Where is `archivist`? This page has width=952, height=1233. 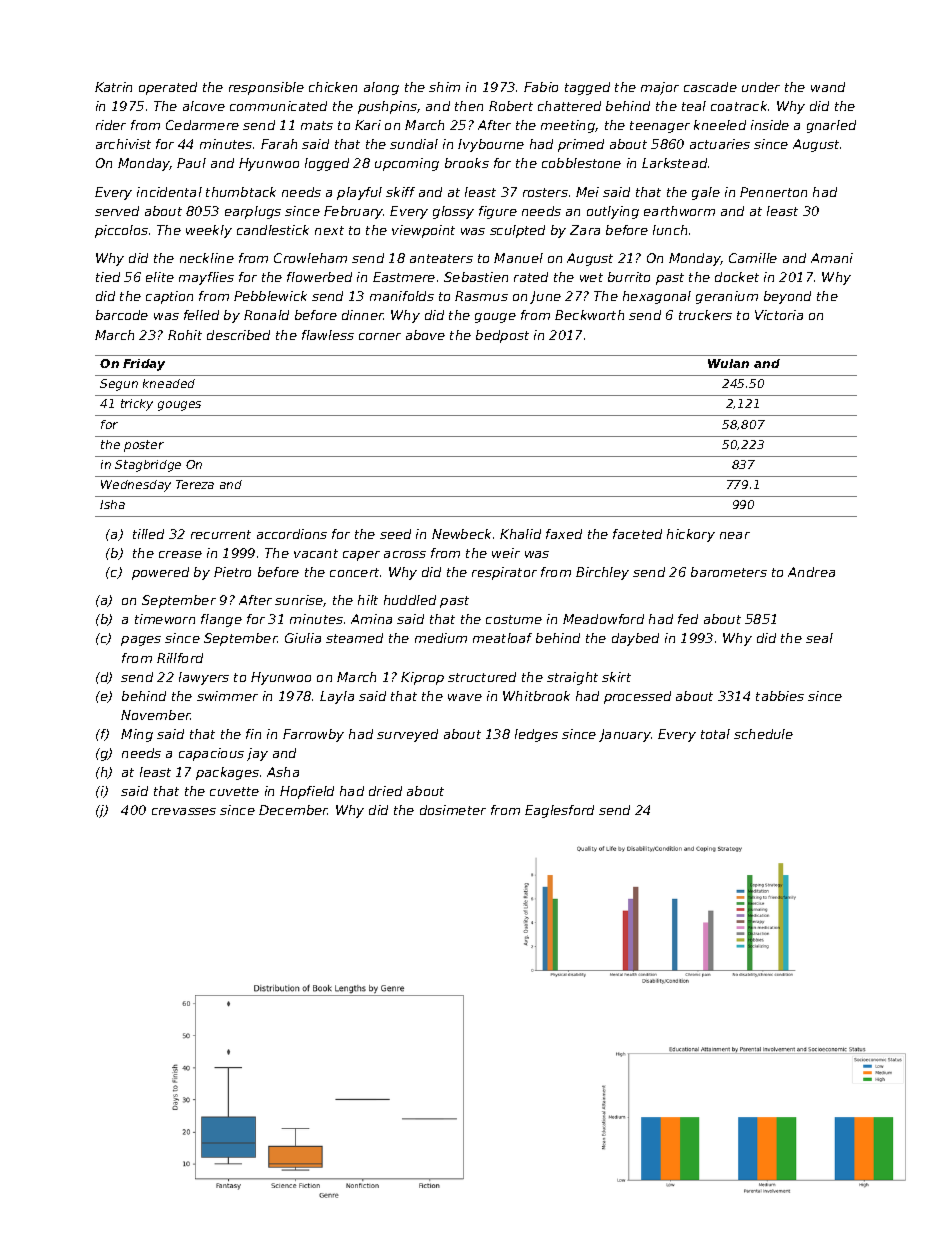 archivist is located at coordinates (123, 144).
